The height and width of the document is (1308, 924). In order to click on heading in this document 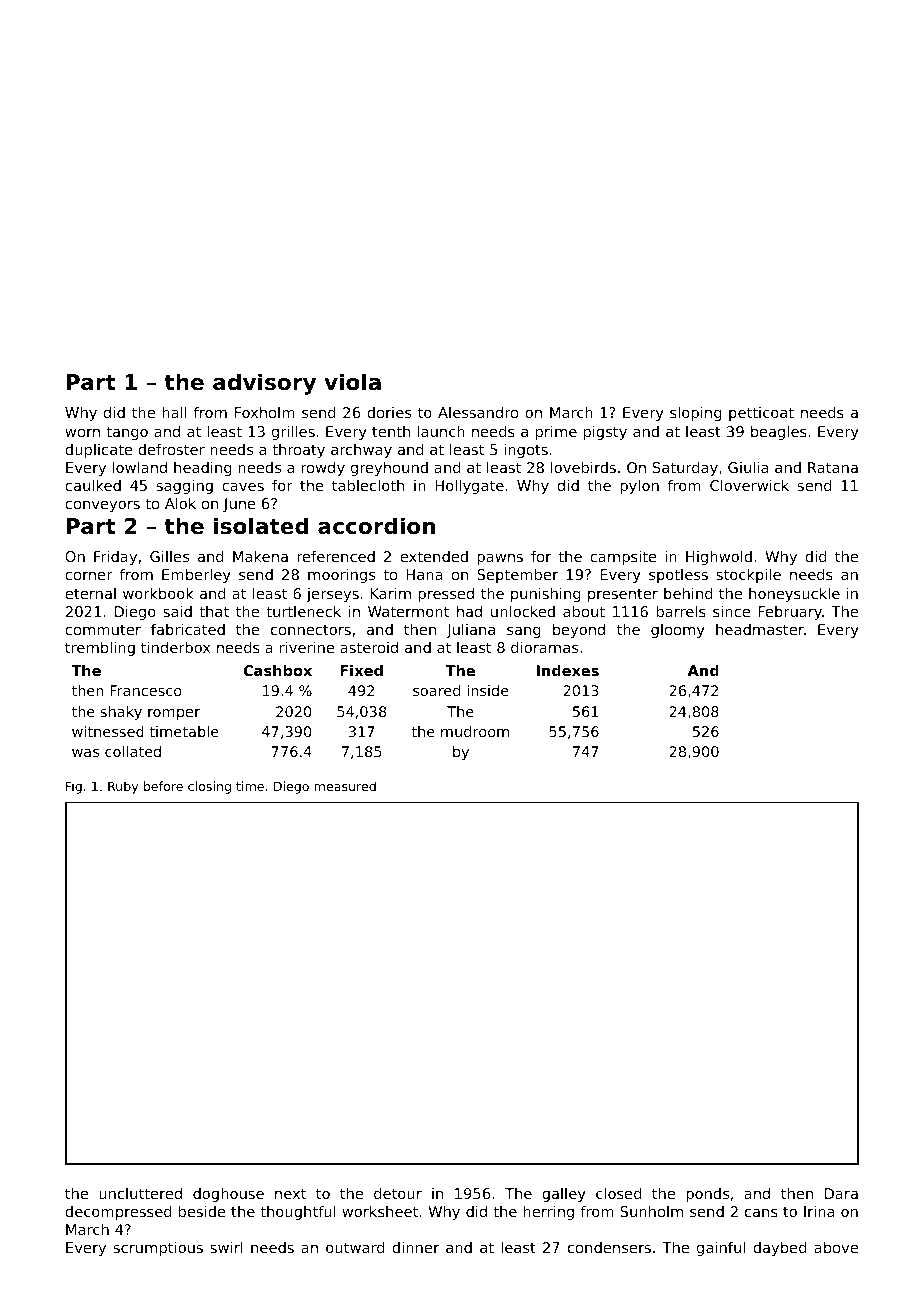, I will do `click(203, 469)`.
